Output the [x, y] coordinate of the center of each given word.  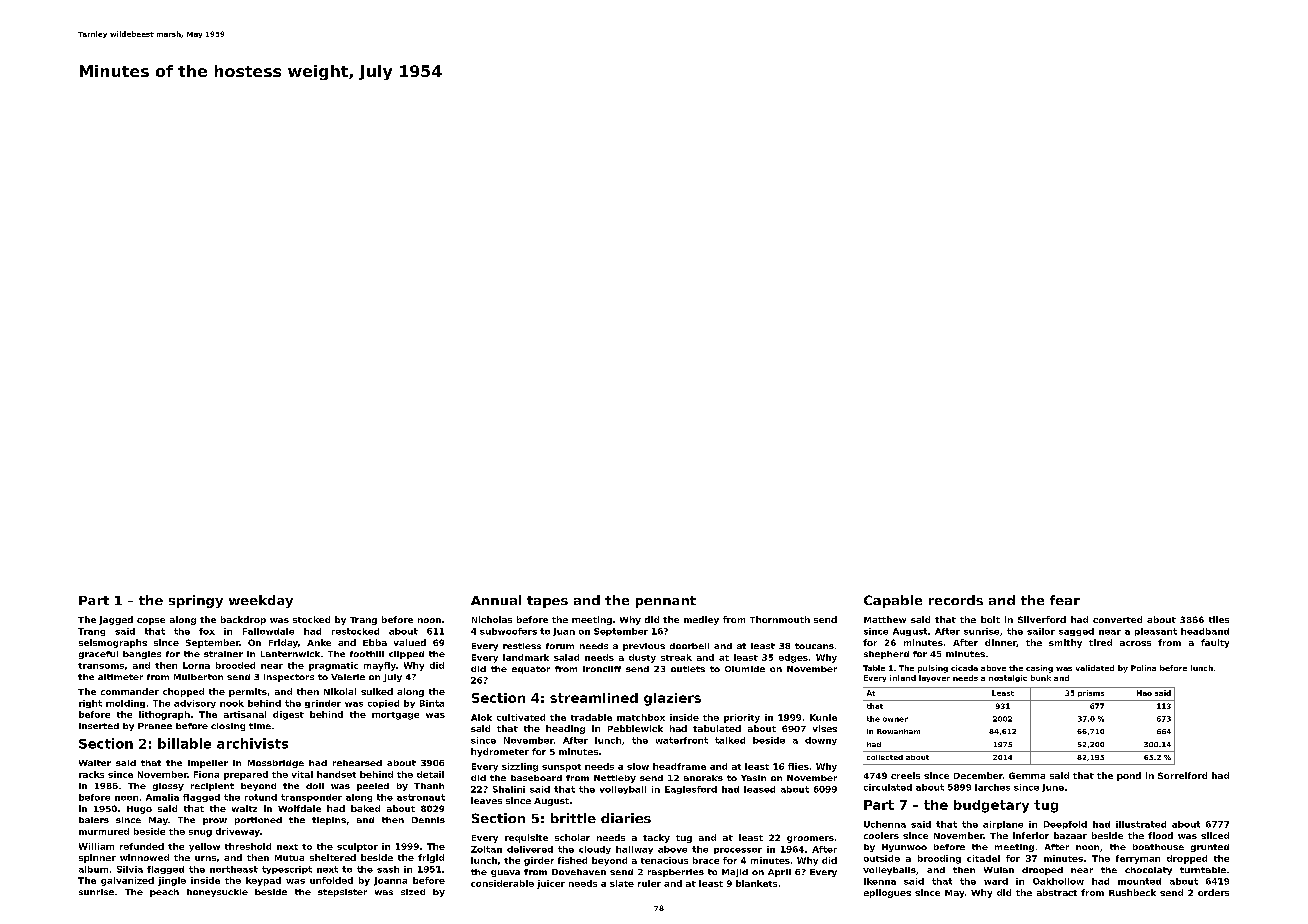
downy [821, 741]
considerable [502, 883]
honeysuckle [217, 893]
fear [1065, 600]
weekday [261, 601]
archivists [252, 743]
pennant [666, 602]
